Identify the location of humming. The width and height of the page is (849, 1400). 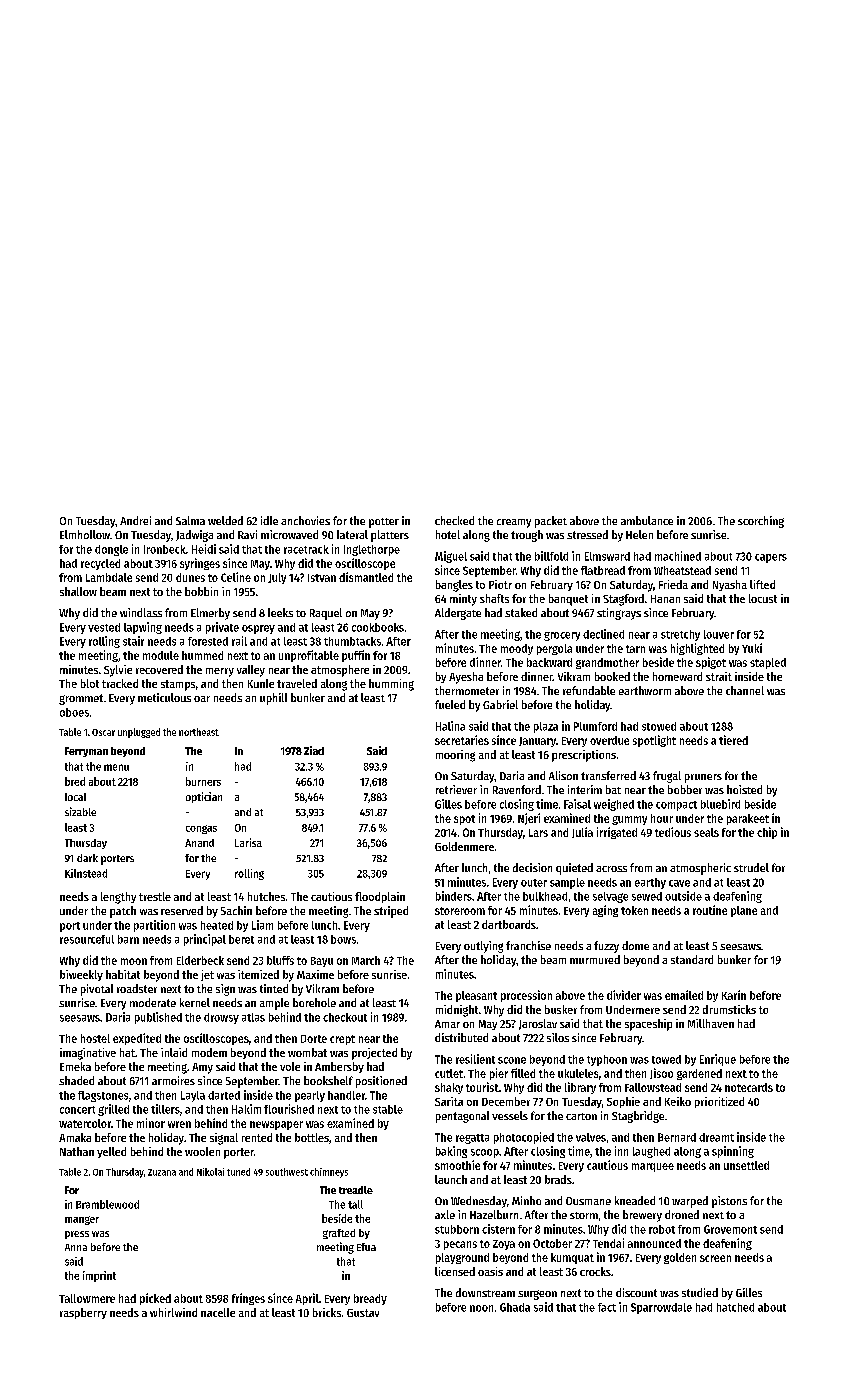
(391, 685).
